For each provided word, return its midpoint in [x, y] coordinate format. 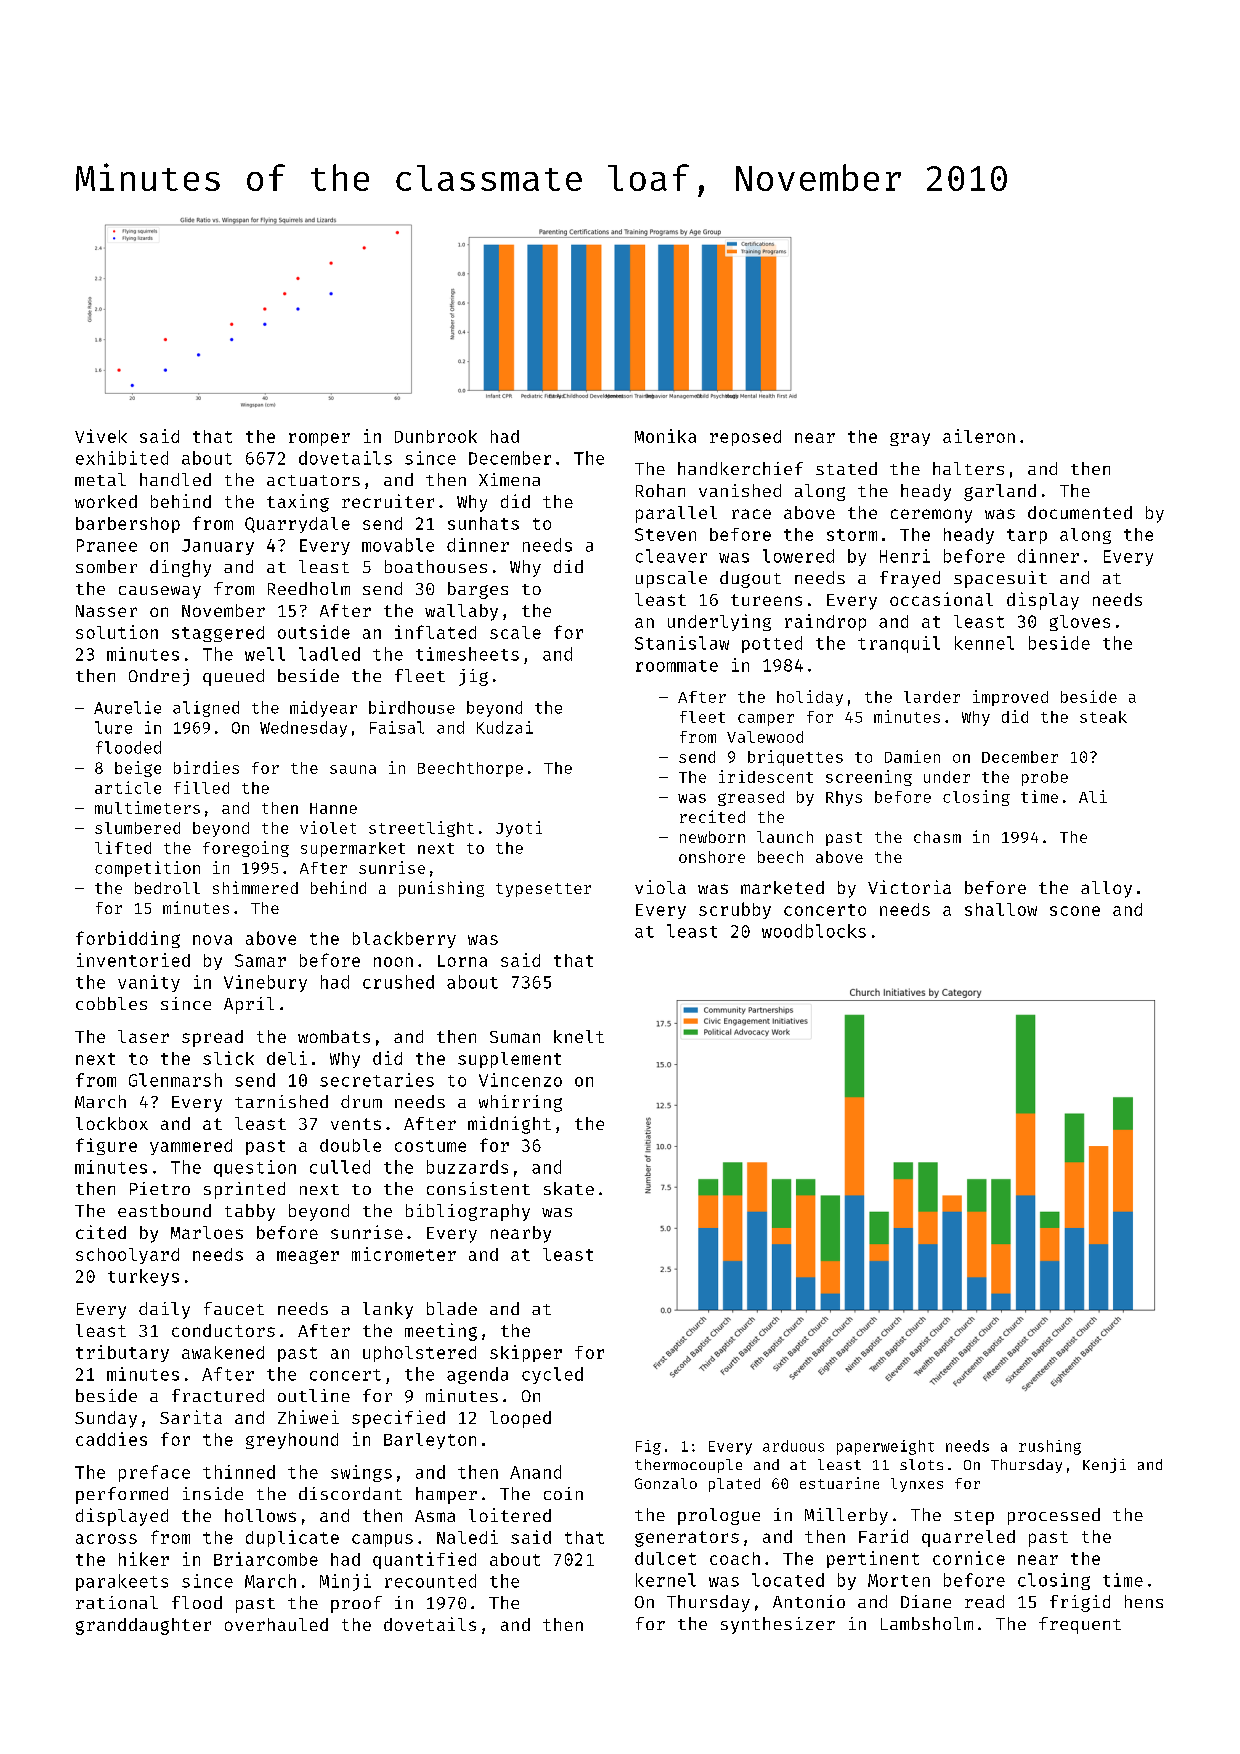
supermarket [353, 849]
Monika [665, 436]
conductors [223, 1330]
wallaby [461, 612]
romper [319, 439]
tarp [1027, 536]
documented [1080, 512]
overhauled [276, 1624]
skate [569, 1188]
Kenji [1104, 1465]
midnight [509, 1125]
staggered [218, 634]
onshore [712, 857]
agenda [477, 1375]
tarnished [281, 1101]
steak [1103, 717]
